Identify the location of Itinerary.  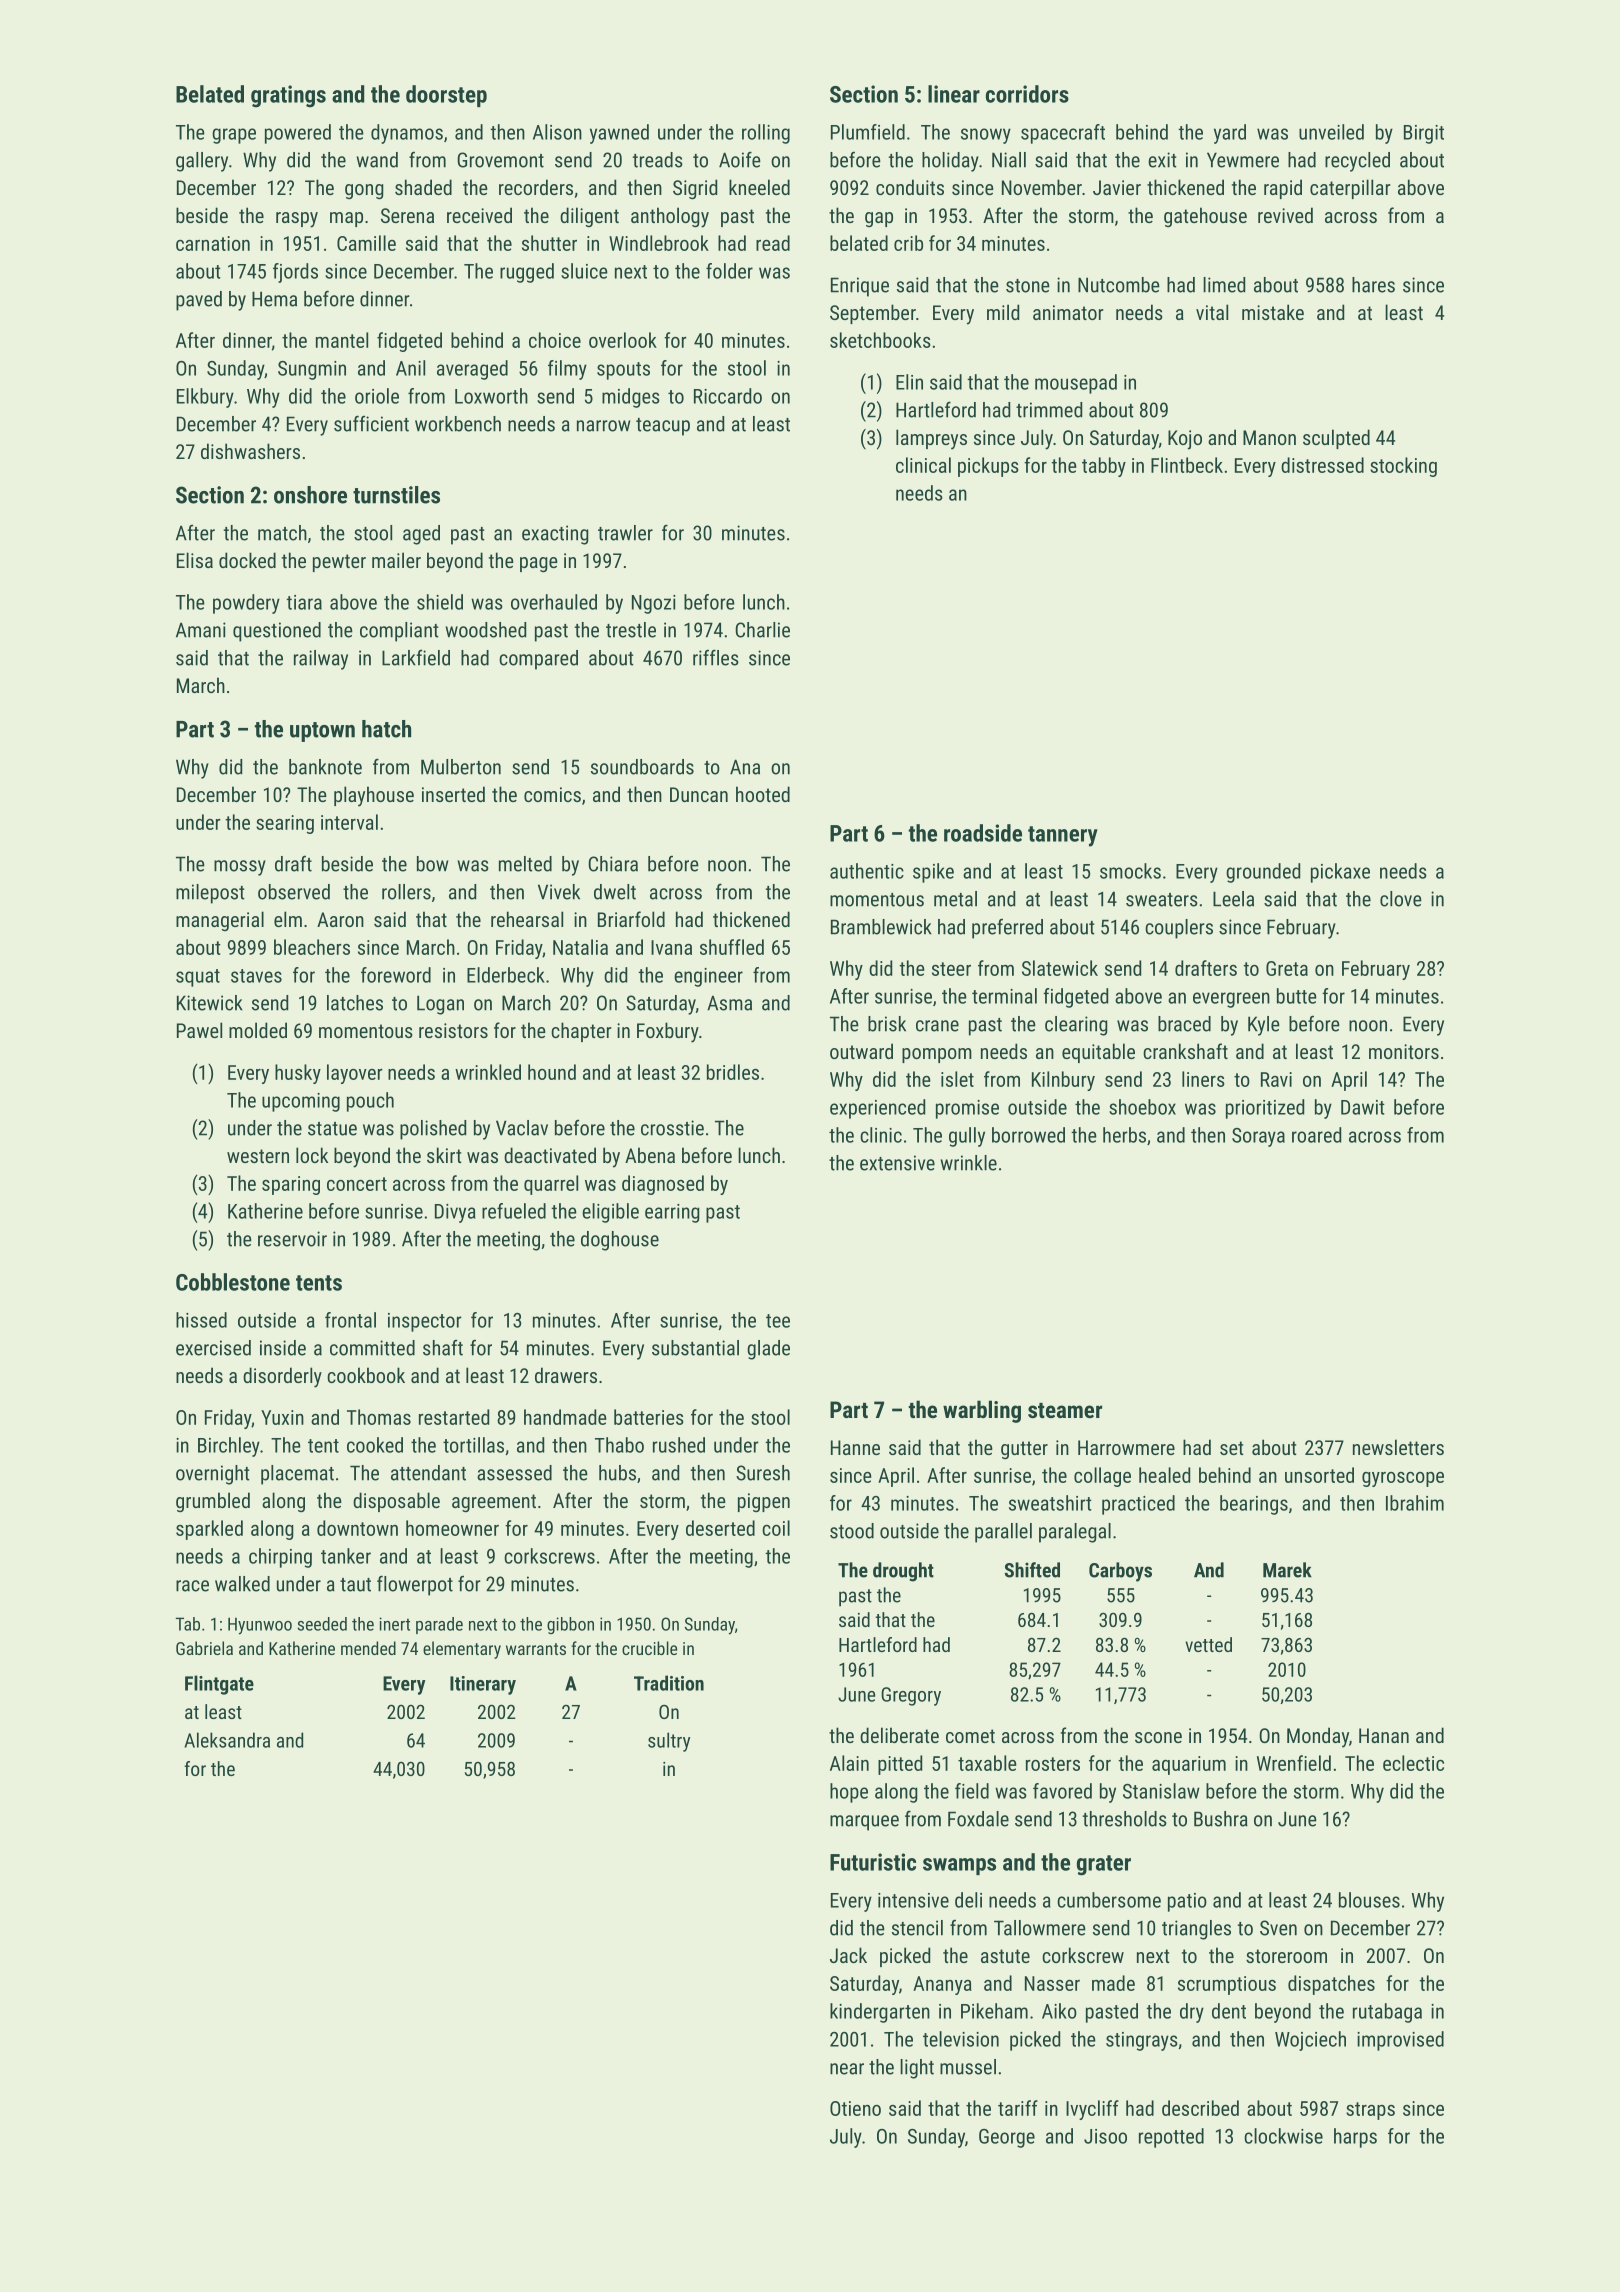
(483, 1685).
